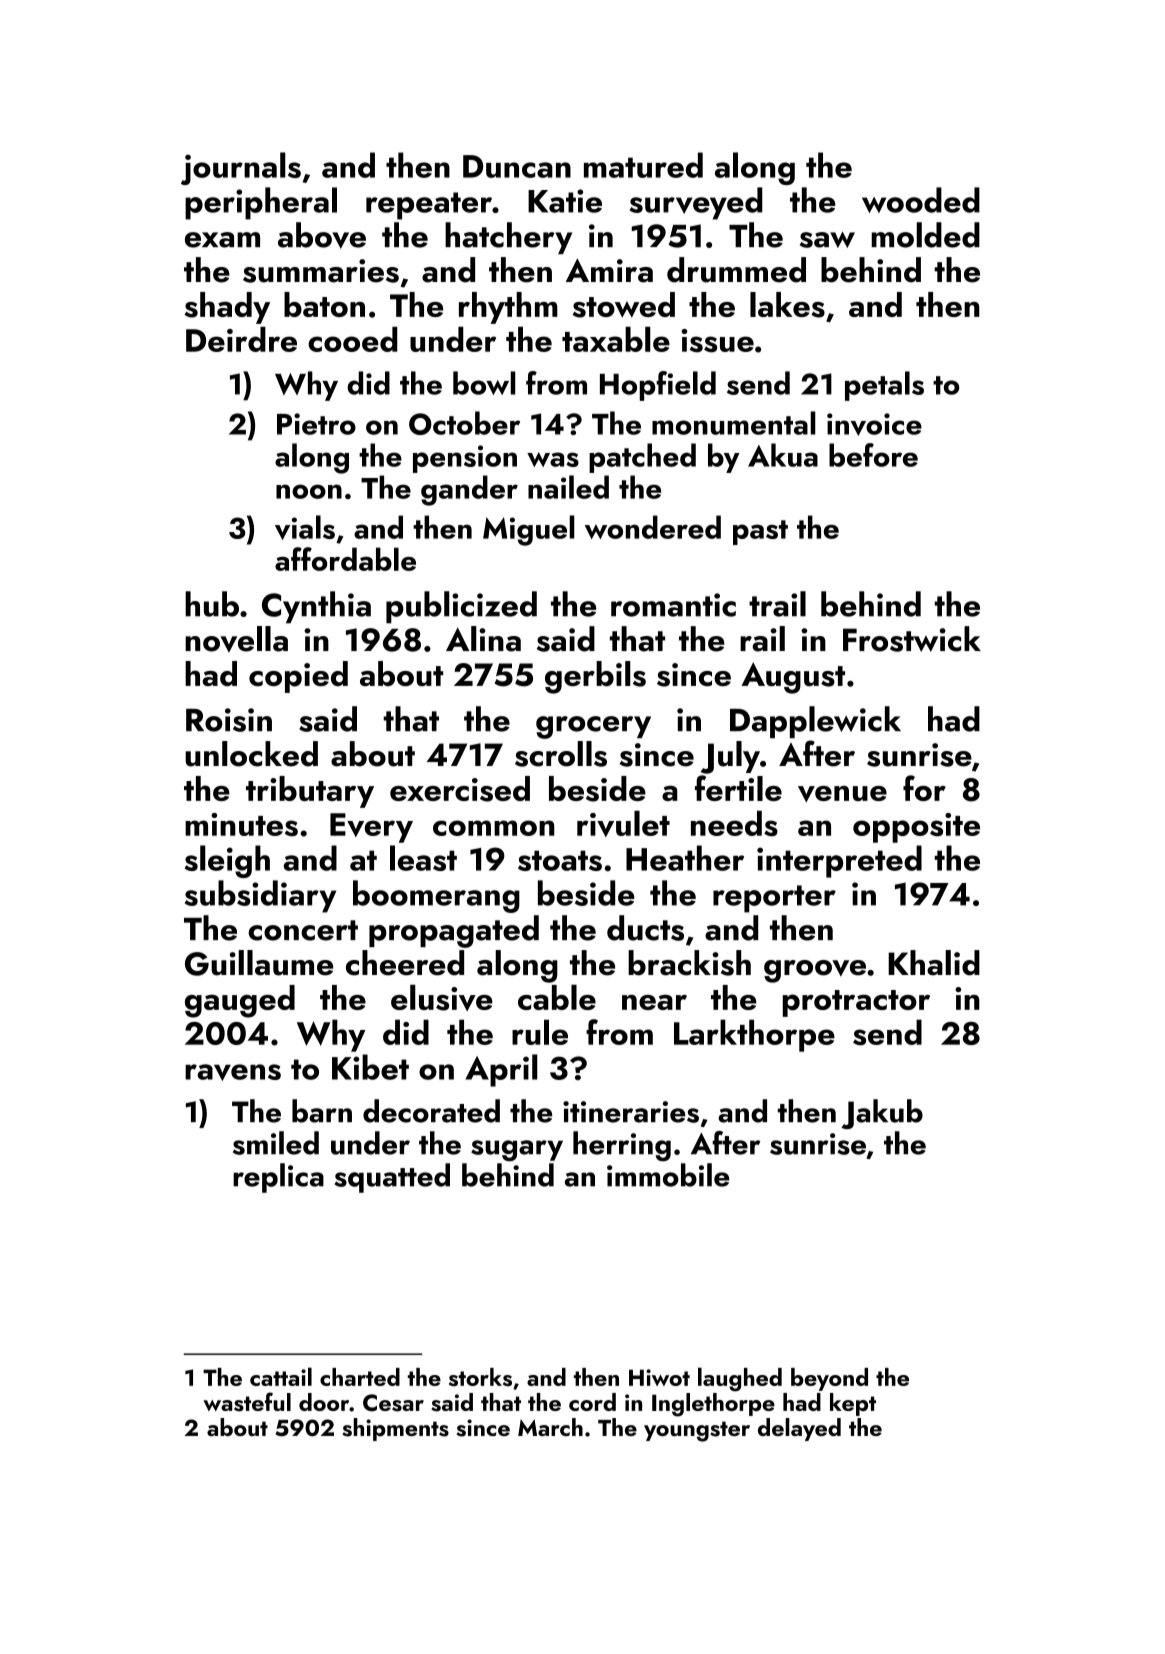 The width and height of the screenshot is (1165, 1654). I want to click on Frostwick, so click(912, 639).
